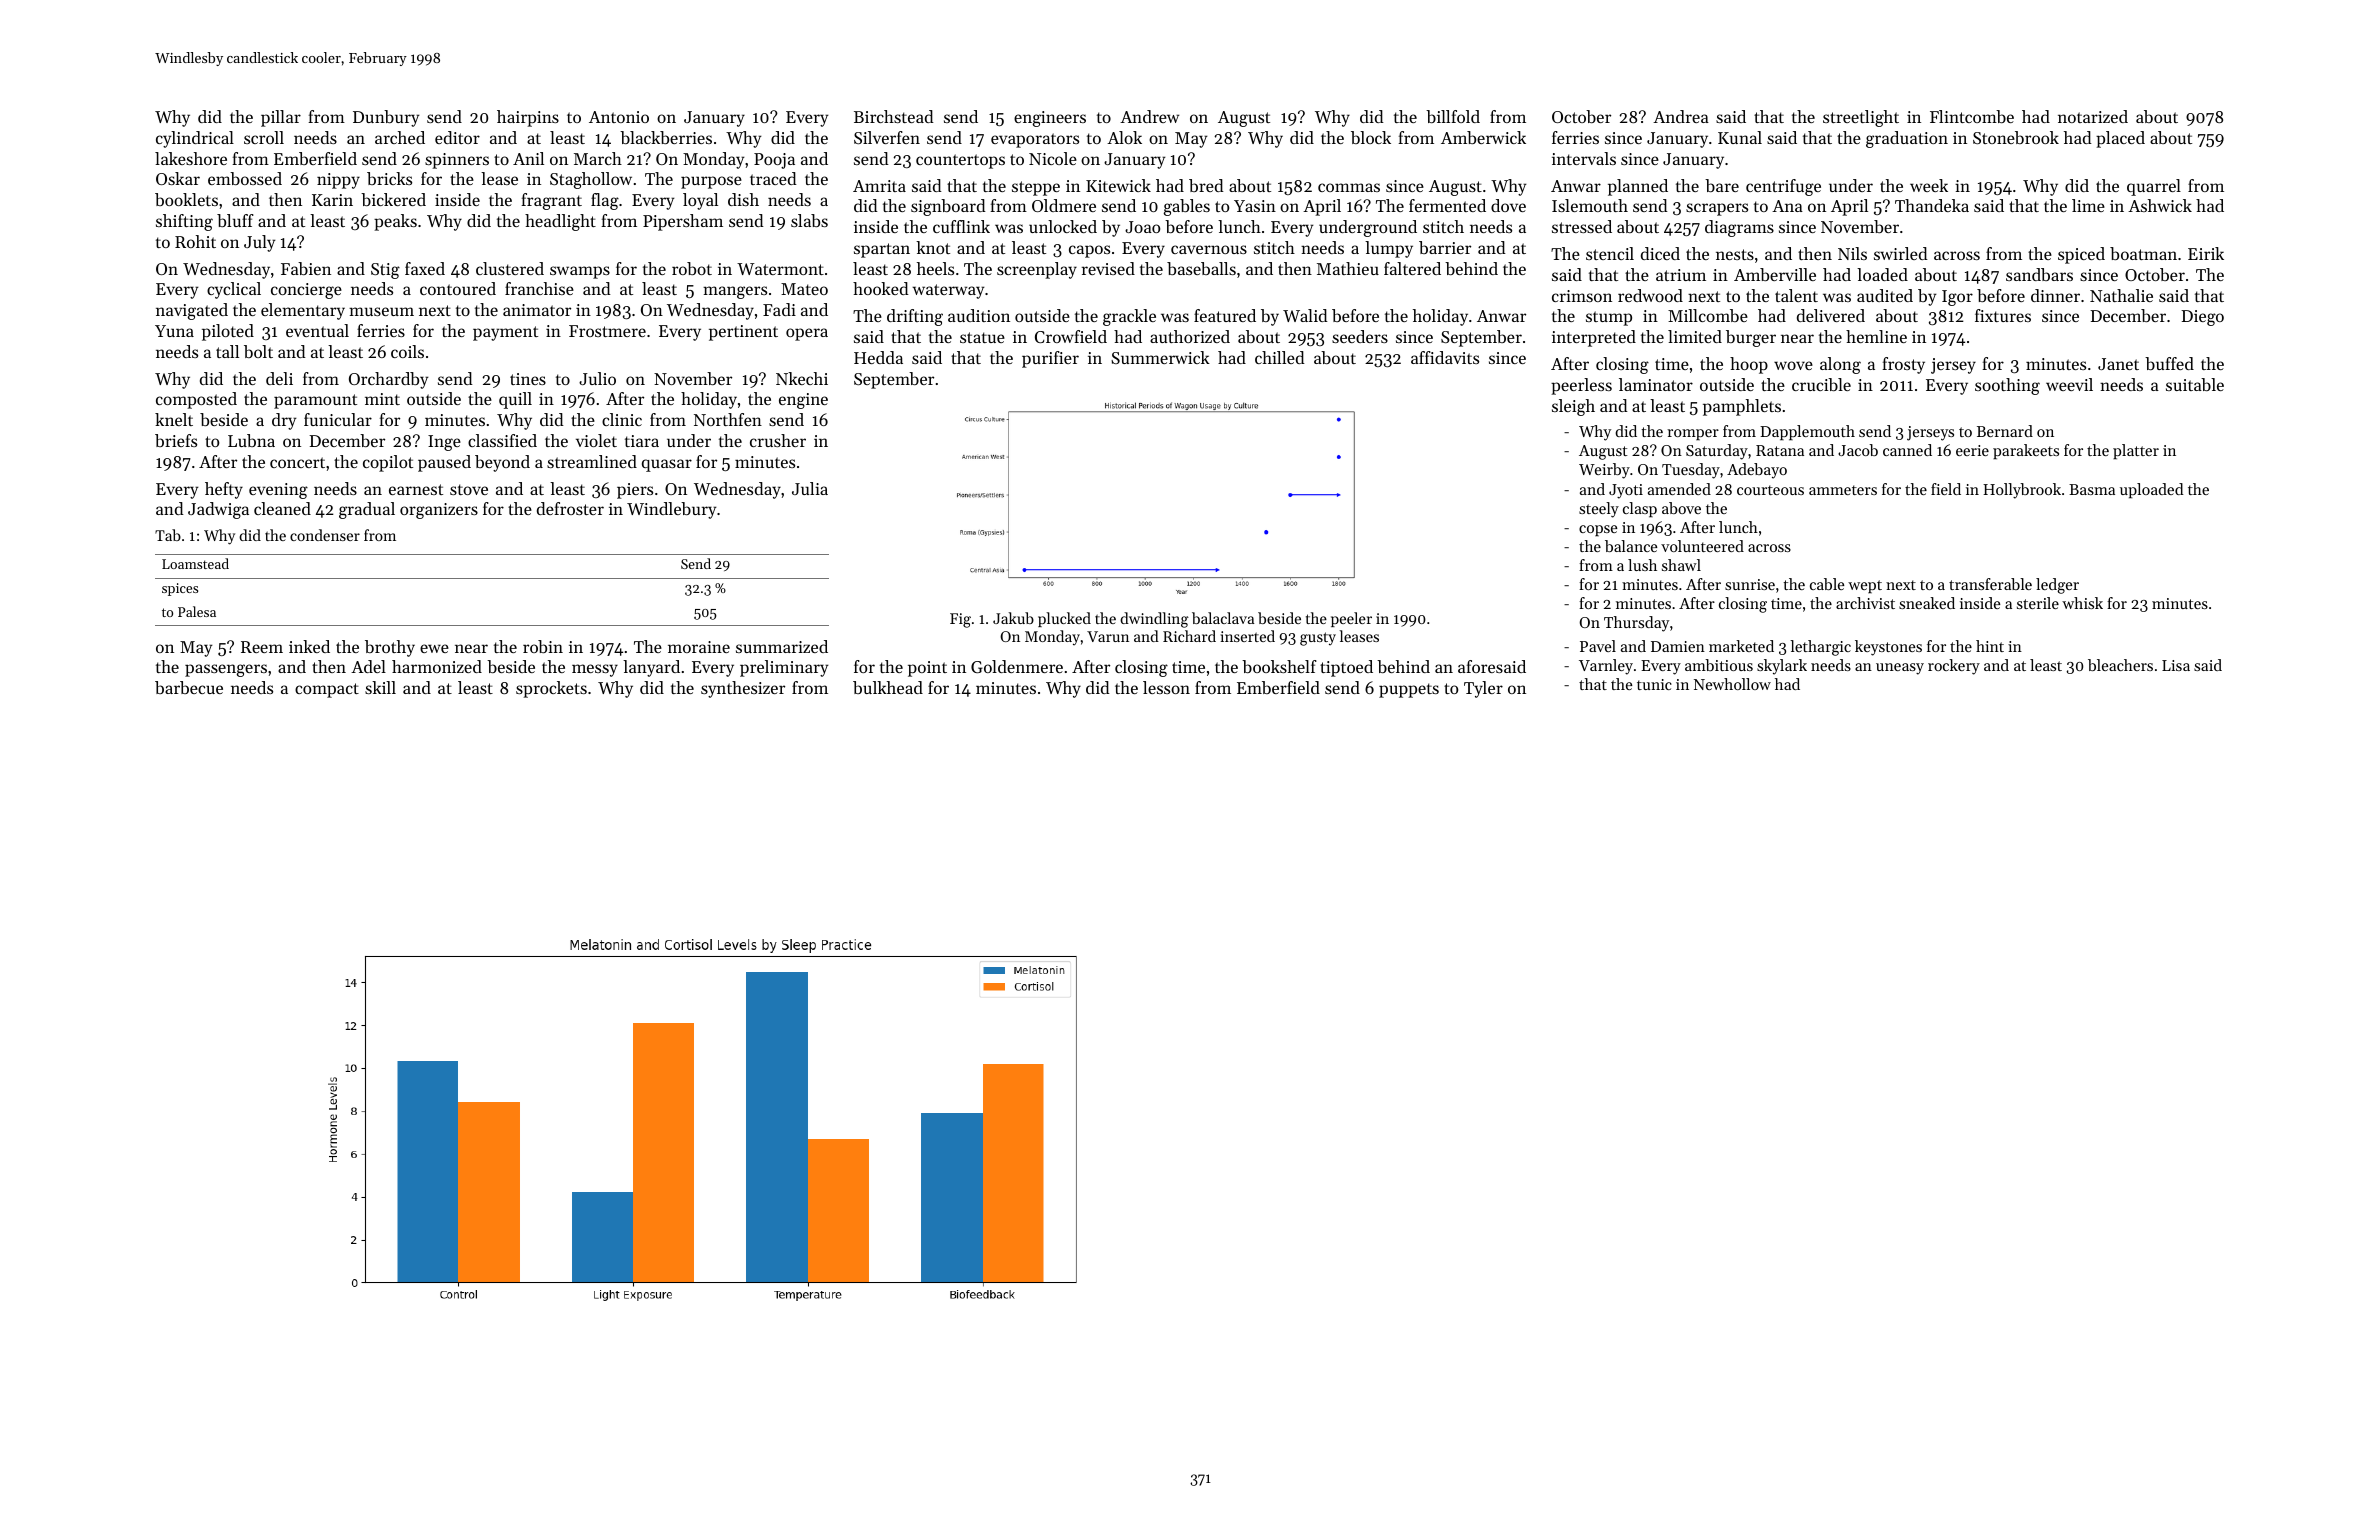 The image size is (2380, 1540). Describe the element at coordinates (1739, 228) in the image. I see `diagrams` at that location.
